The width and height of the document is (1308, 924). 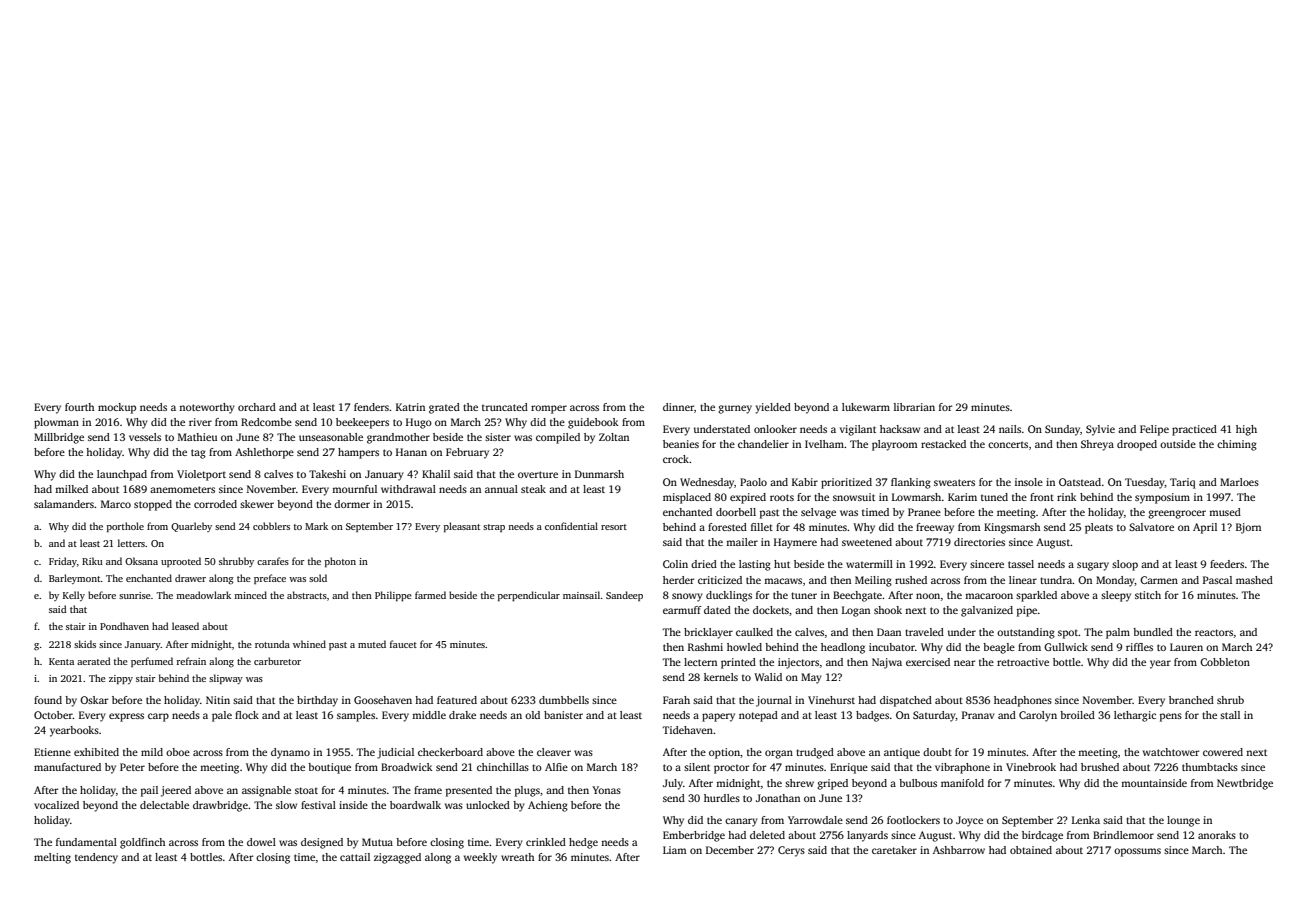 What do you see at coordinates (329, 768) in the document?
I see `boutique` at bounding box center [329, 768].
